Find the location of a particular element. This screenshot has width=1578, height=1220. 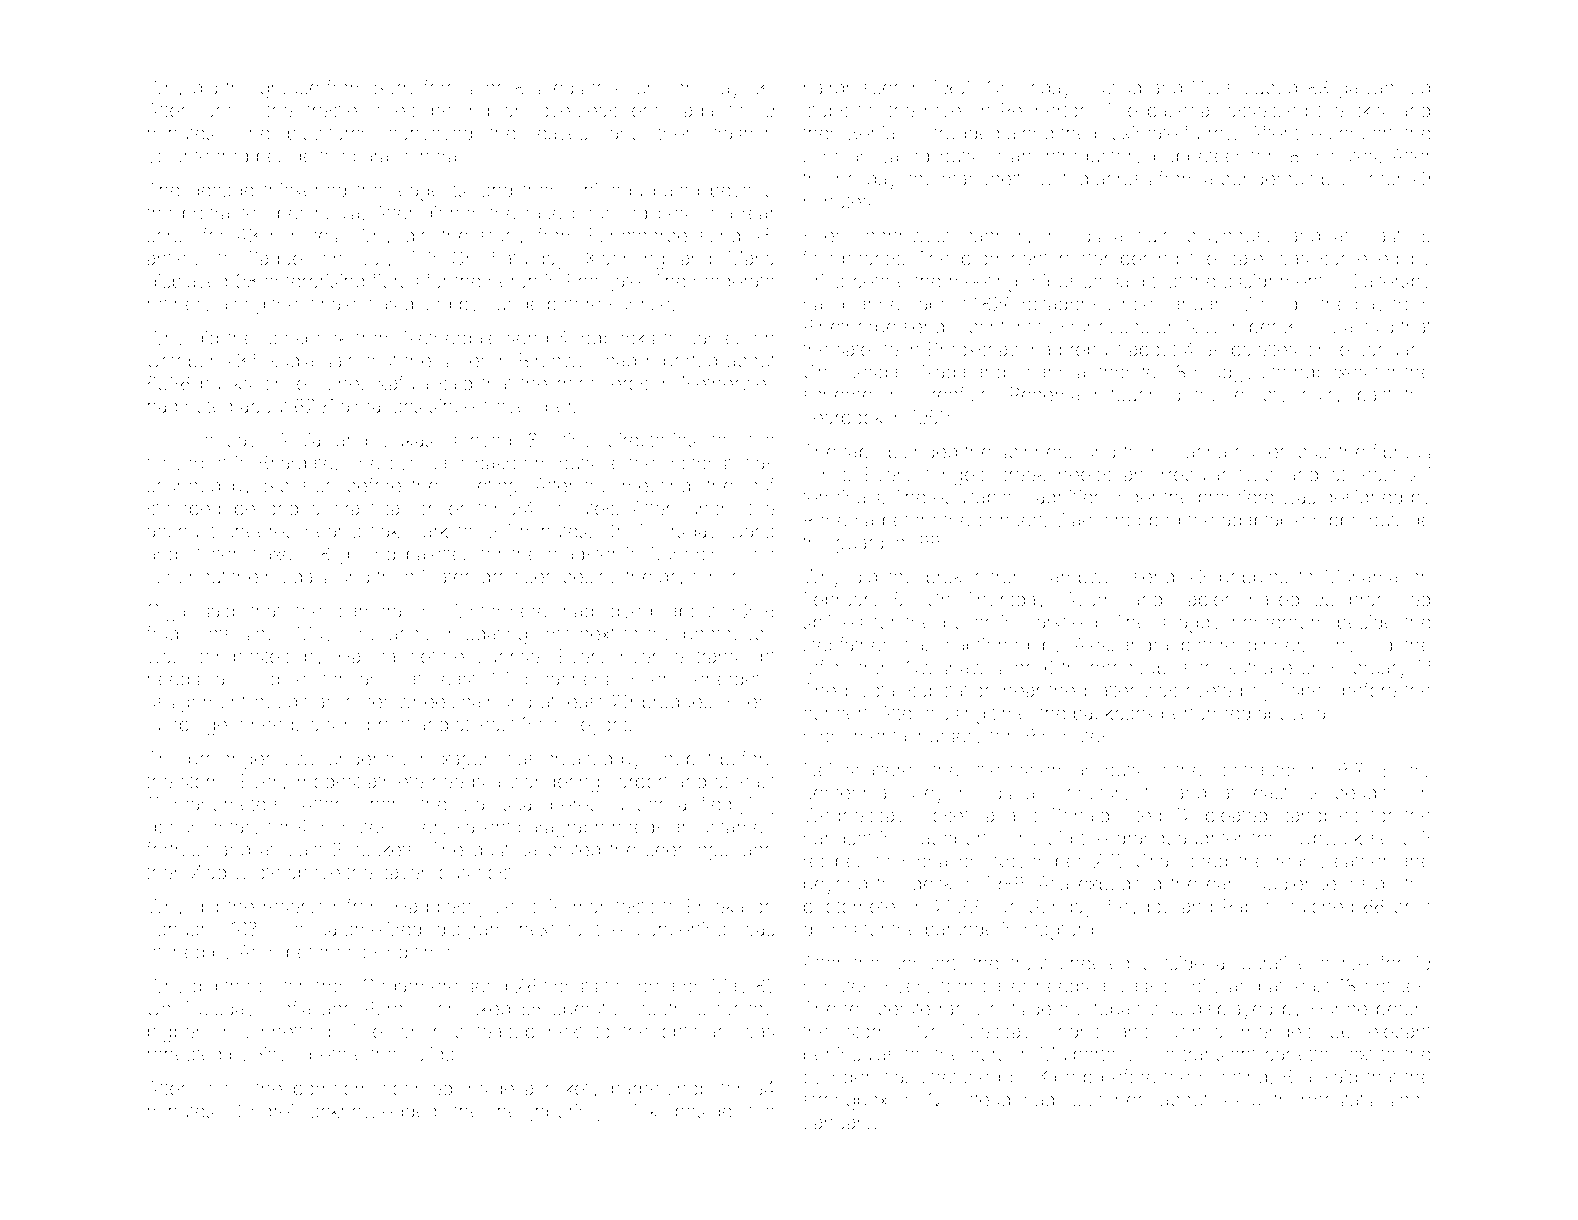

Silvia is located at coordinates (1331, 326).
